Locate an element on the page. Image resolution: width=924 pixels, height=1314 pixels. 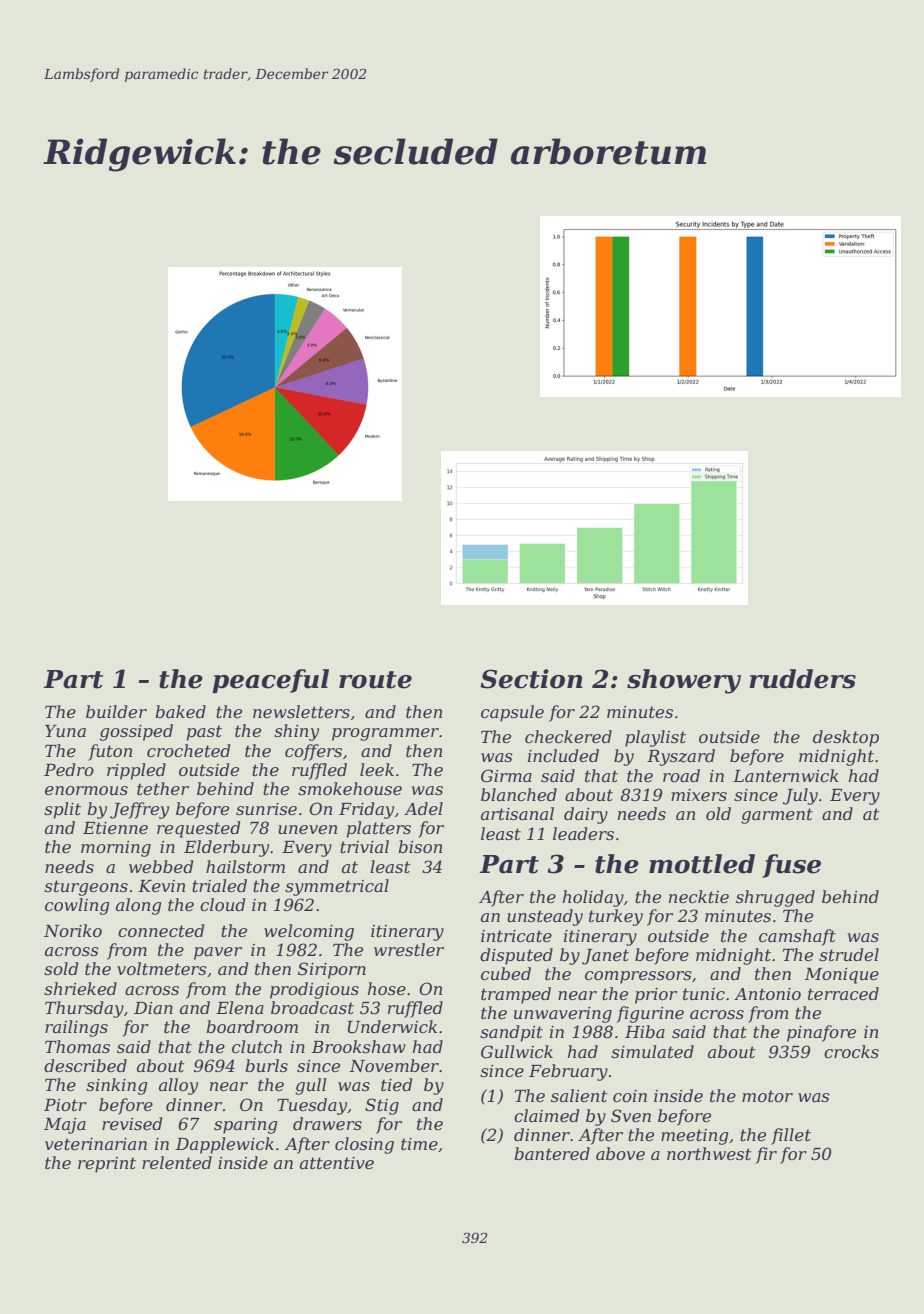
rudders is located at coordinates (802, 679).
